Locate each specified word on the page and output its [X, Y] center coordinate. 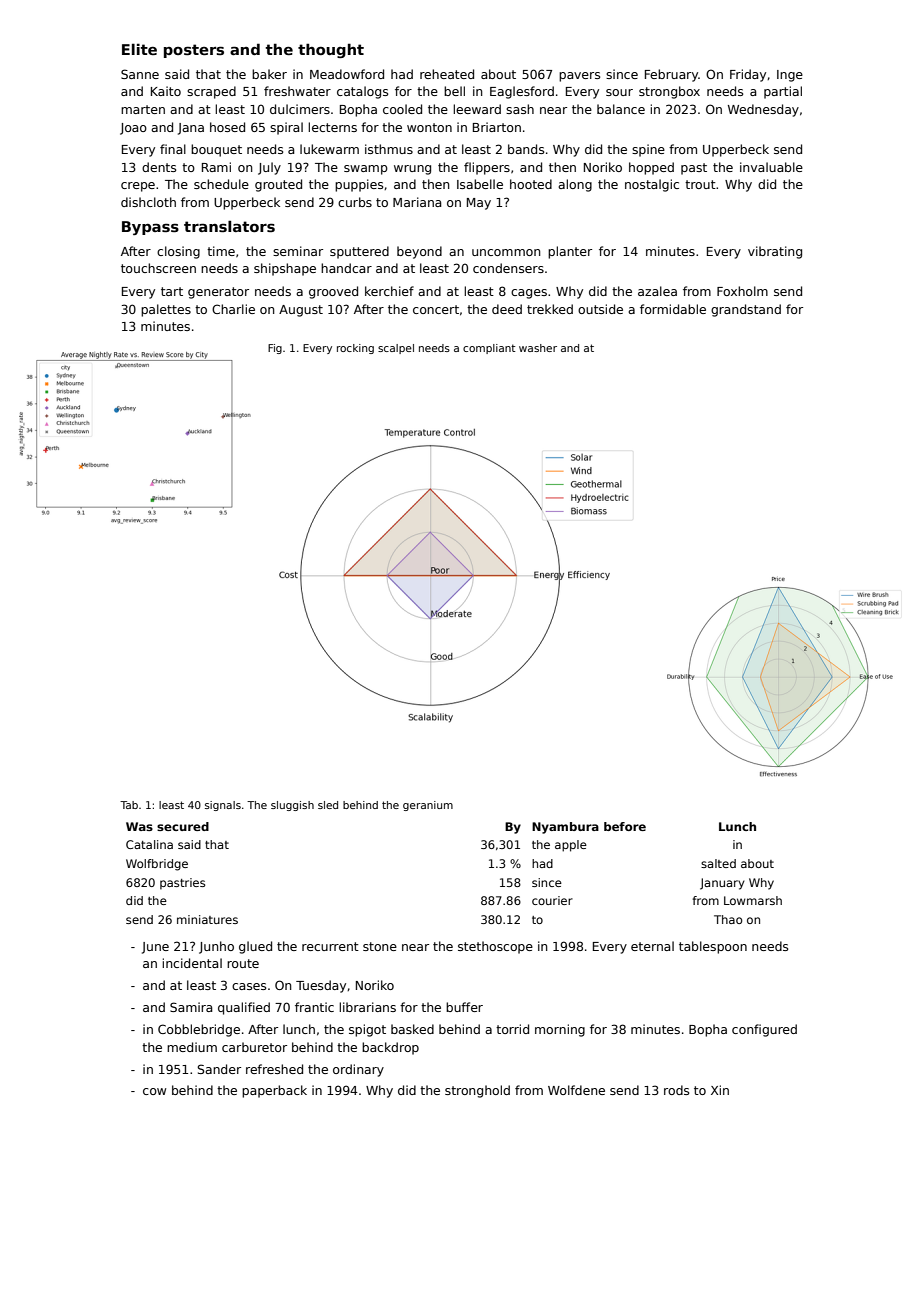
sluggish [292, 806]
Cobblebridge [199, 1030]
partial [783, 92]
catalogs [362, 92]
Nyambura [565, 828]
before [625, 826]
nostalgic [652, 185]
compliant [489, 349]
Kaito [166, 91]
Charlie [233, 309]
